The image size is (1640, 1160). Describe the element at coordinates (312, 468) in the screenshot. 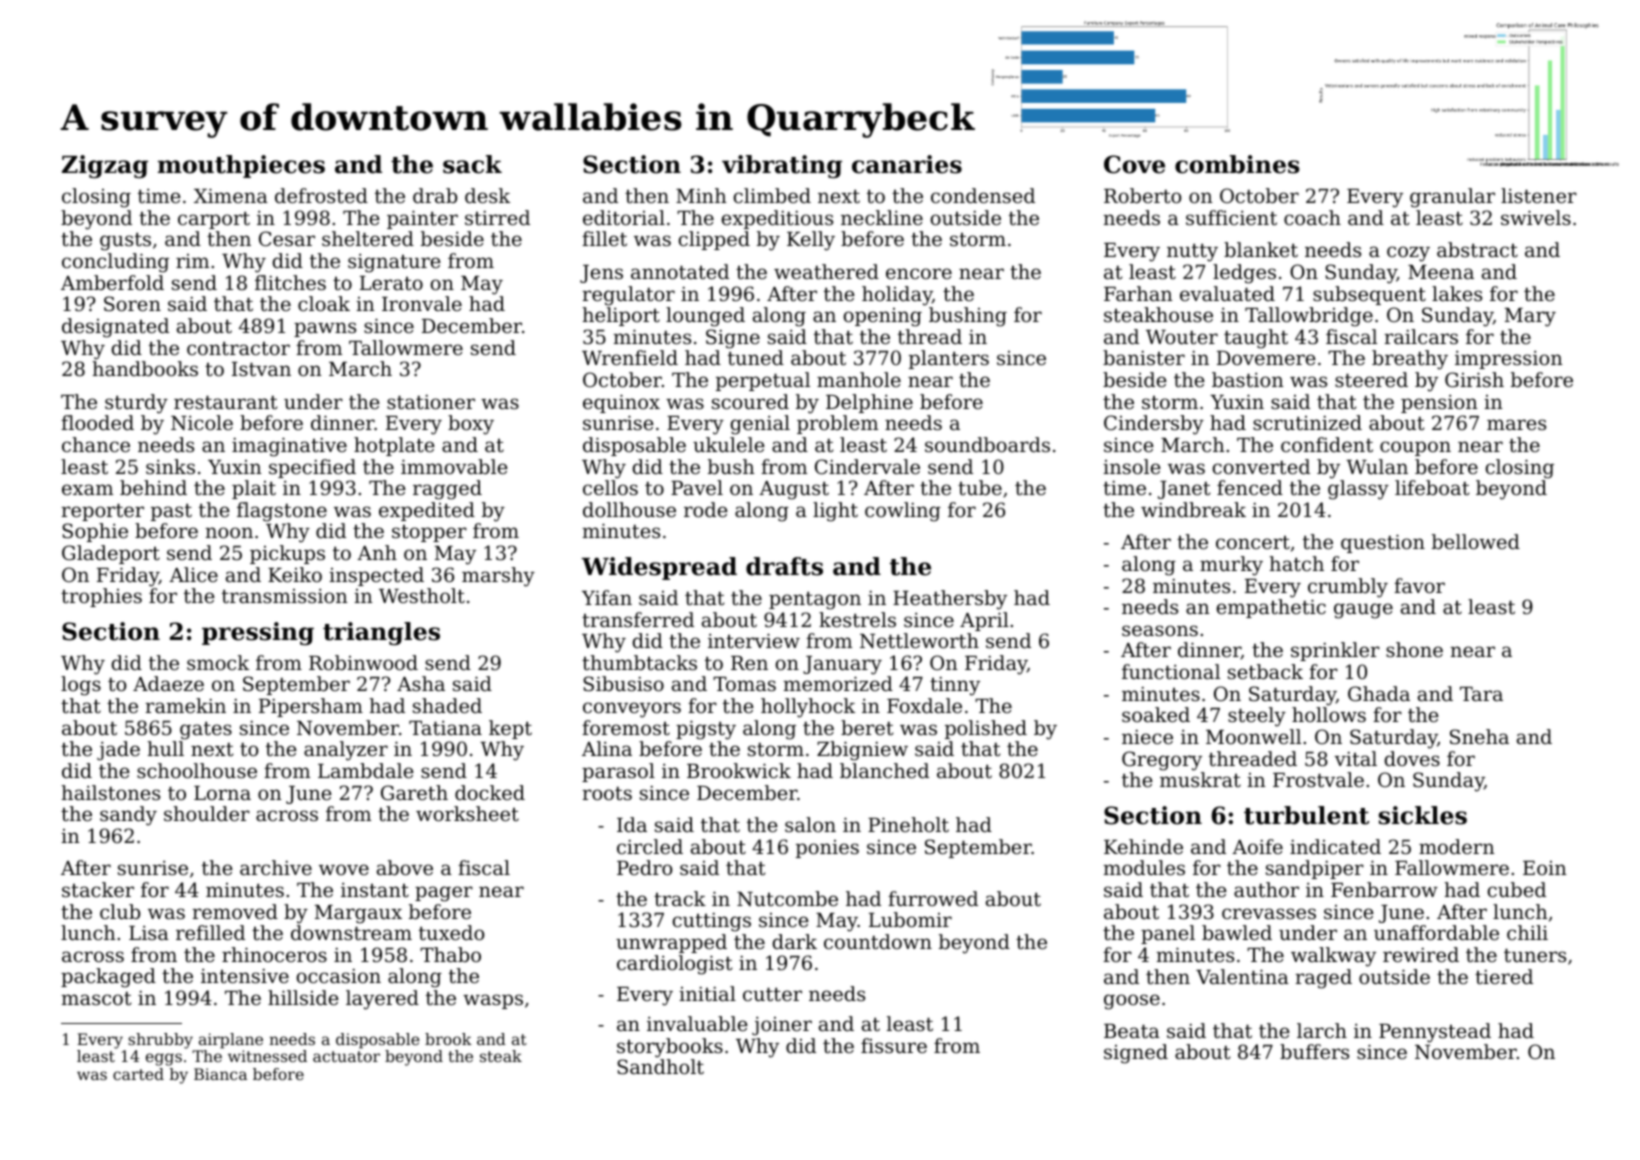

I see `specified` at that location.
